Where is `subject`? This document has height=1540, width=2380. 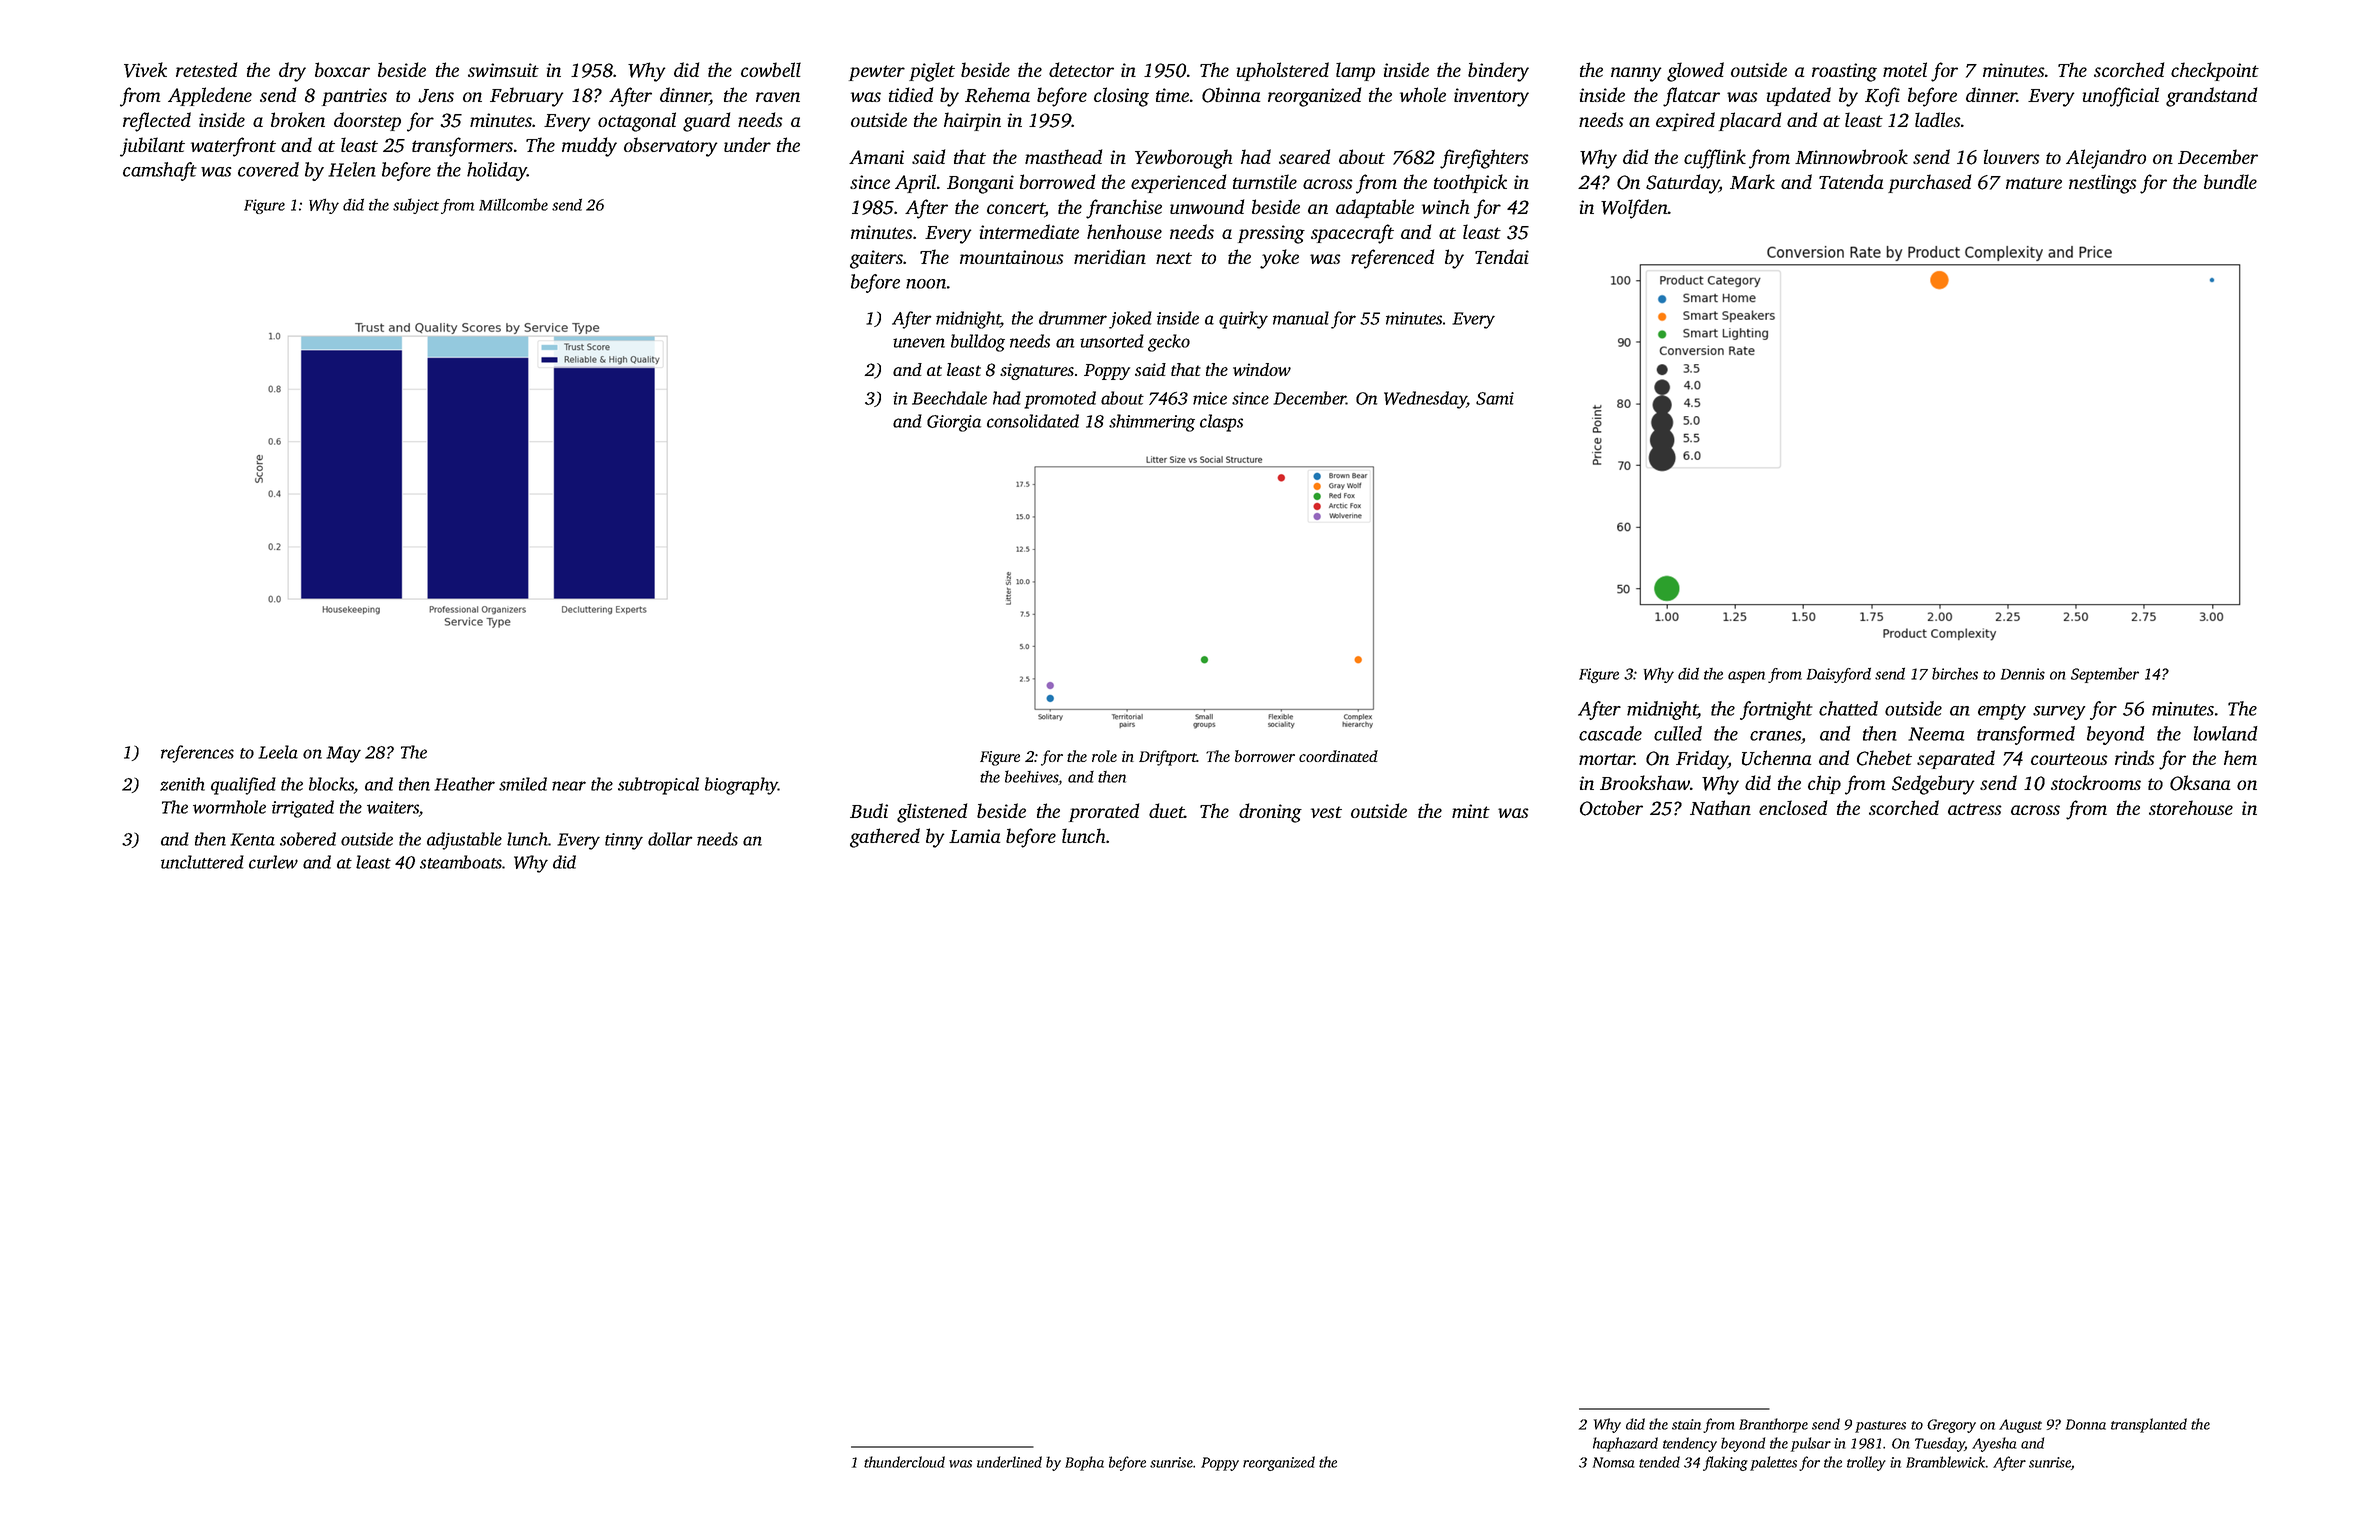
subject is located at coordinates (416, 206).
